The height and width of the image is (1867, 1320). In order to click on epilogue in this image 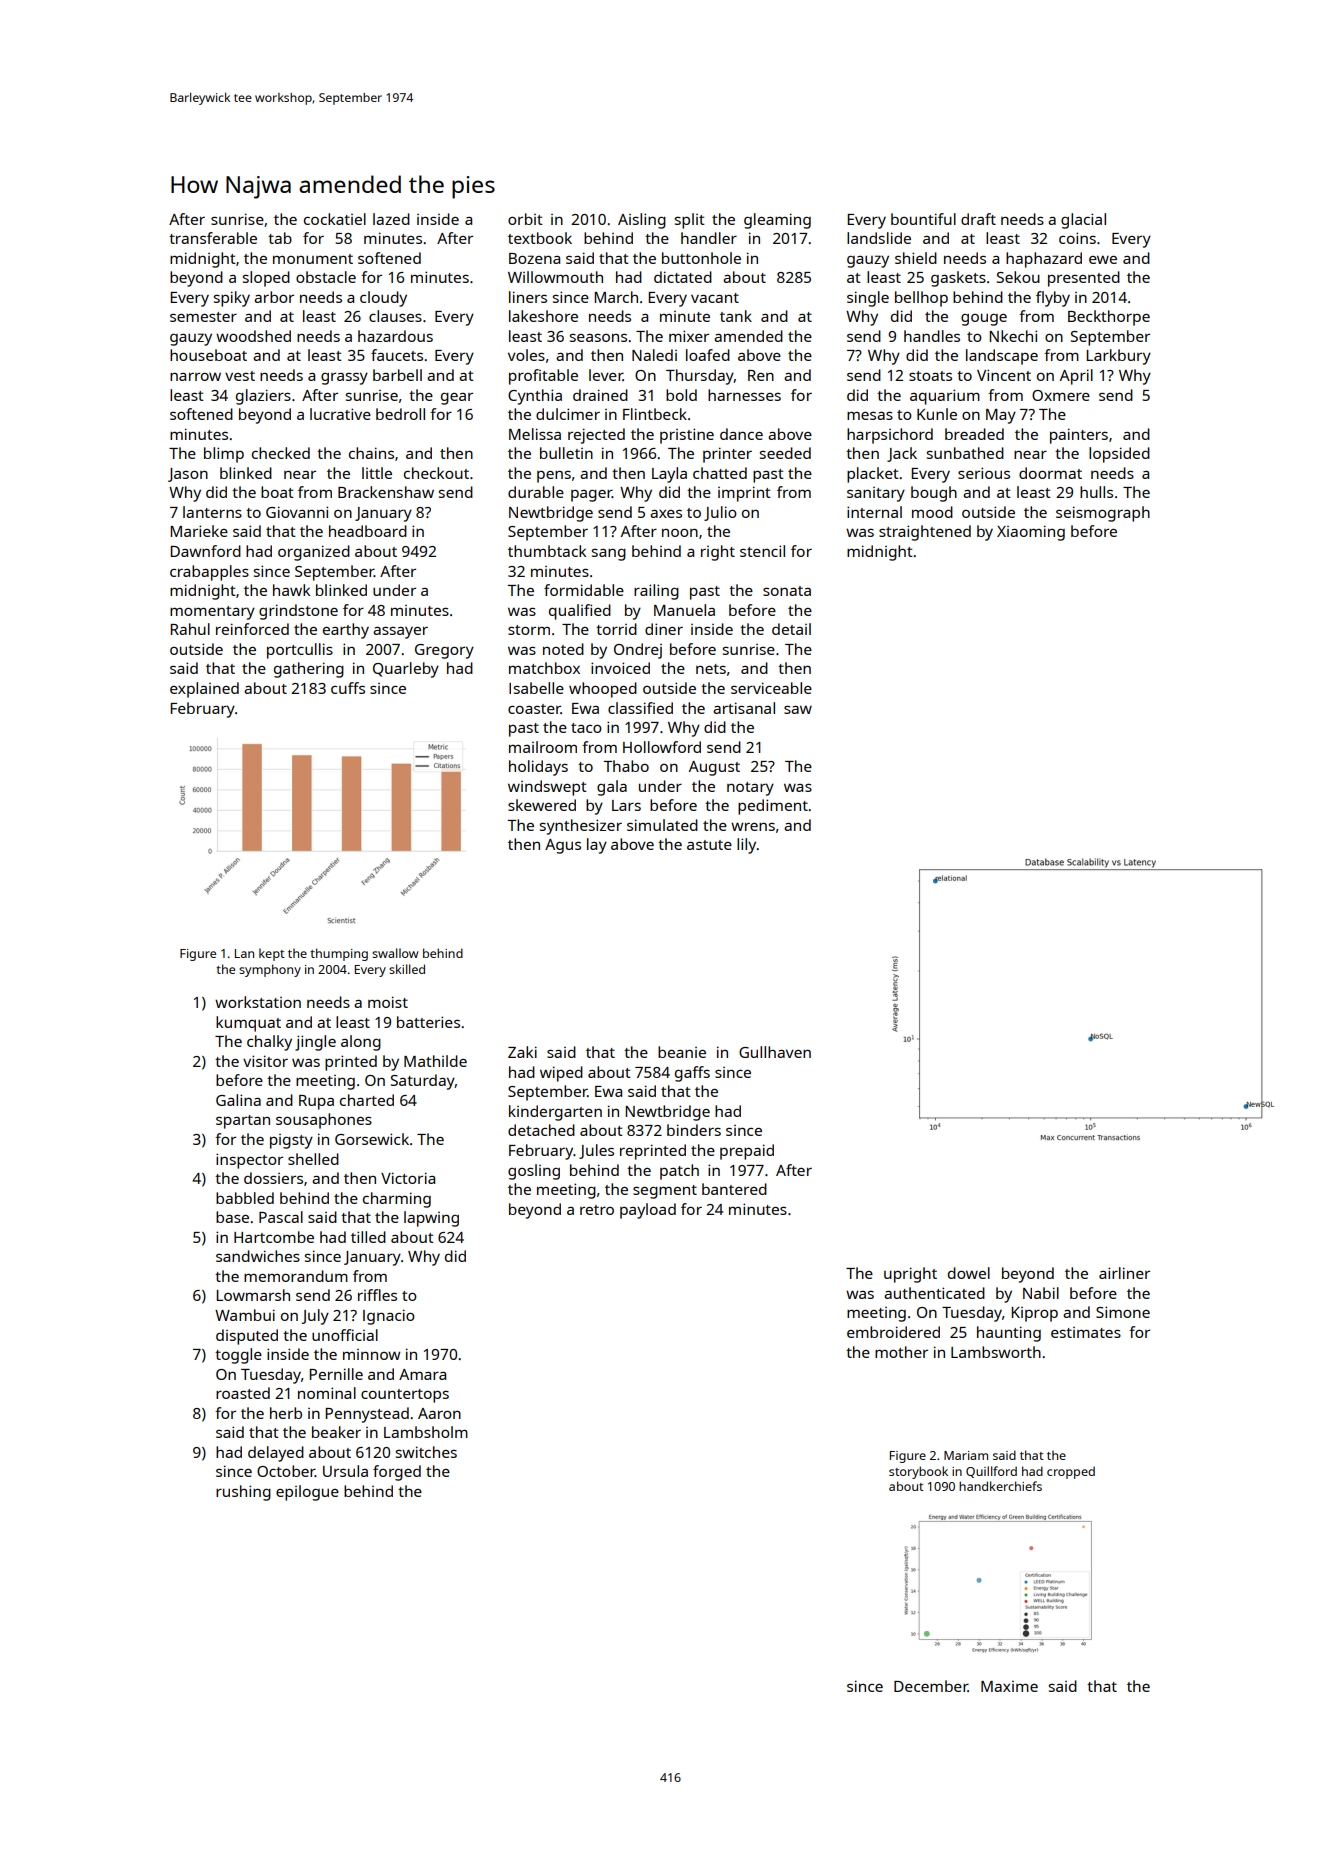, I will do `click(307, 1493)`.
